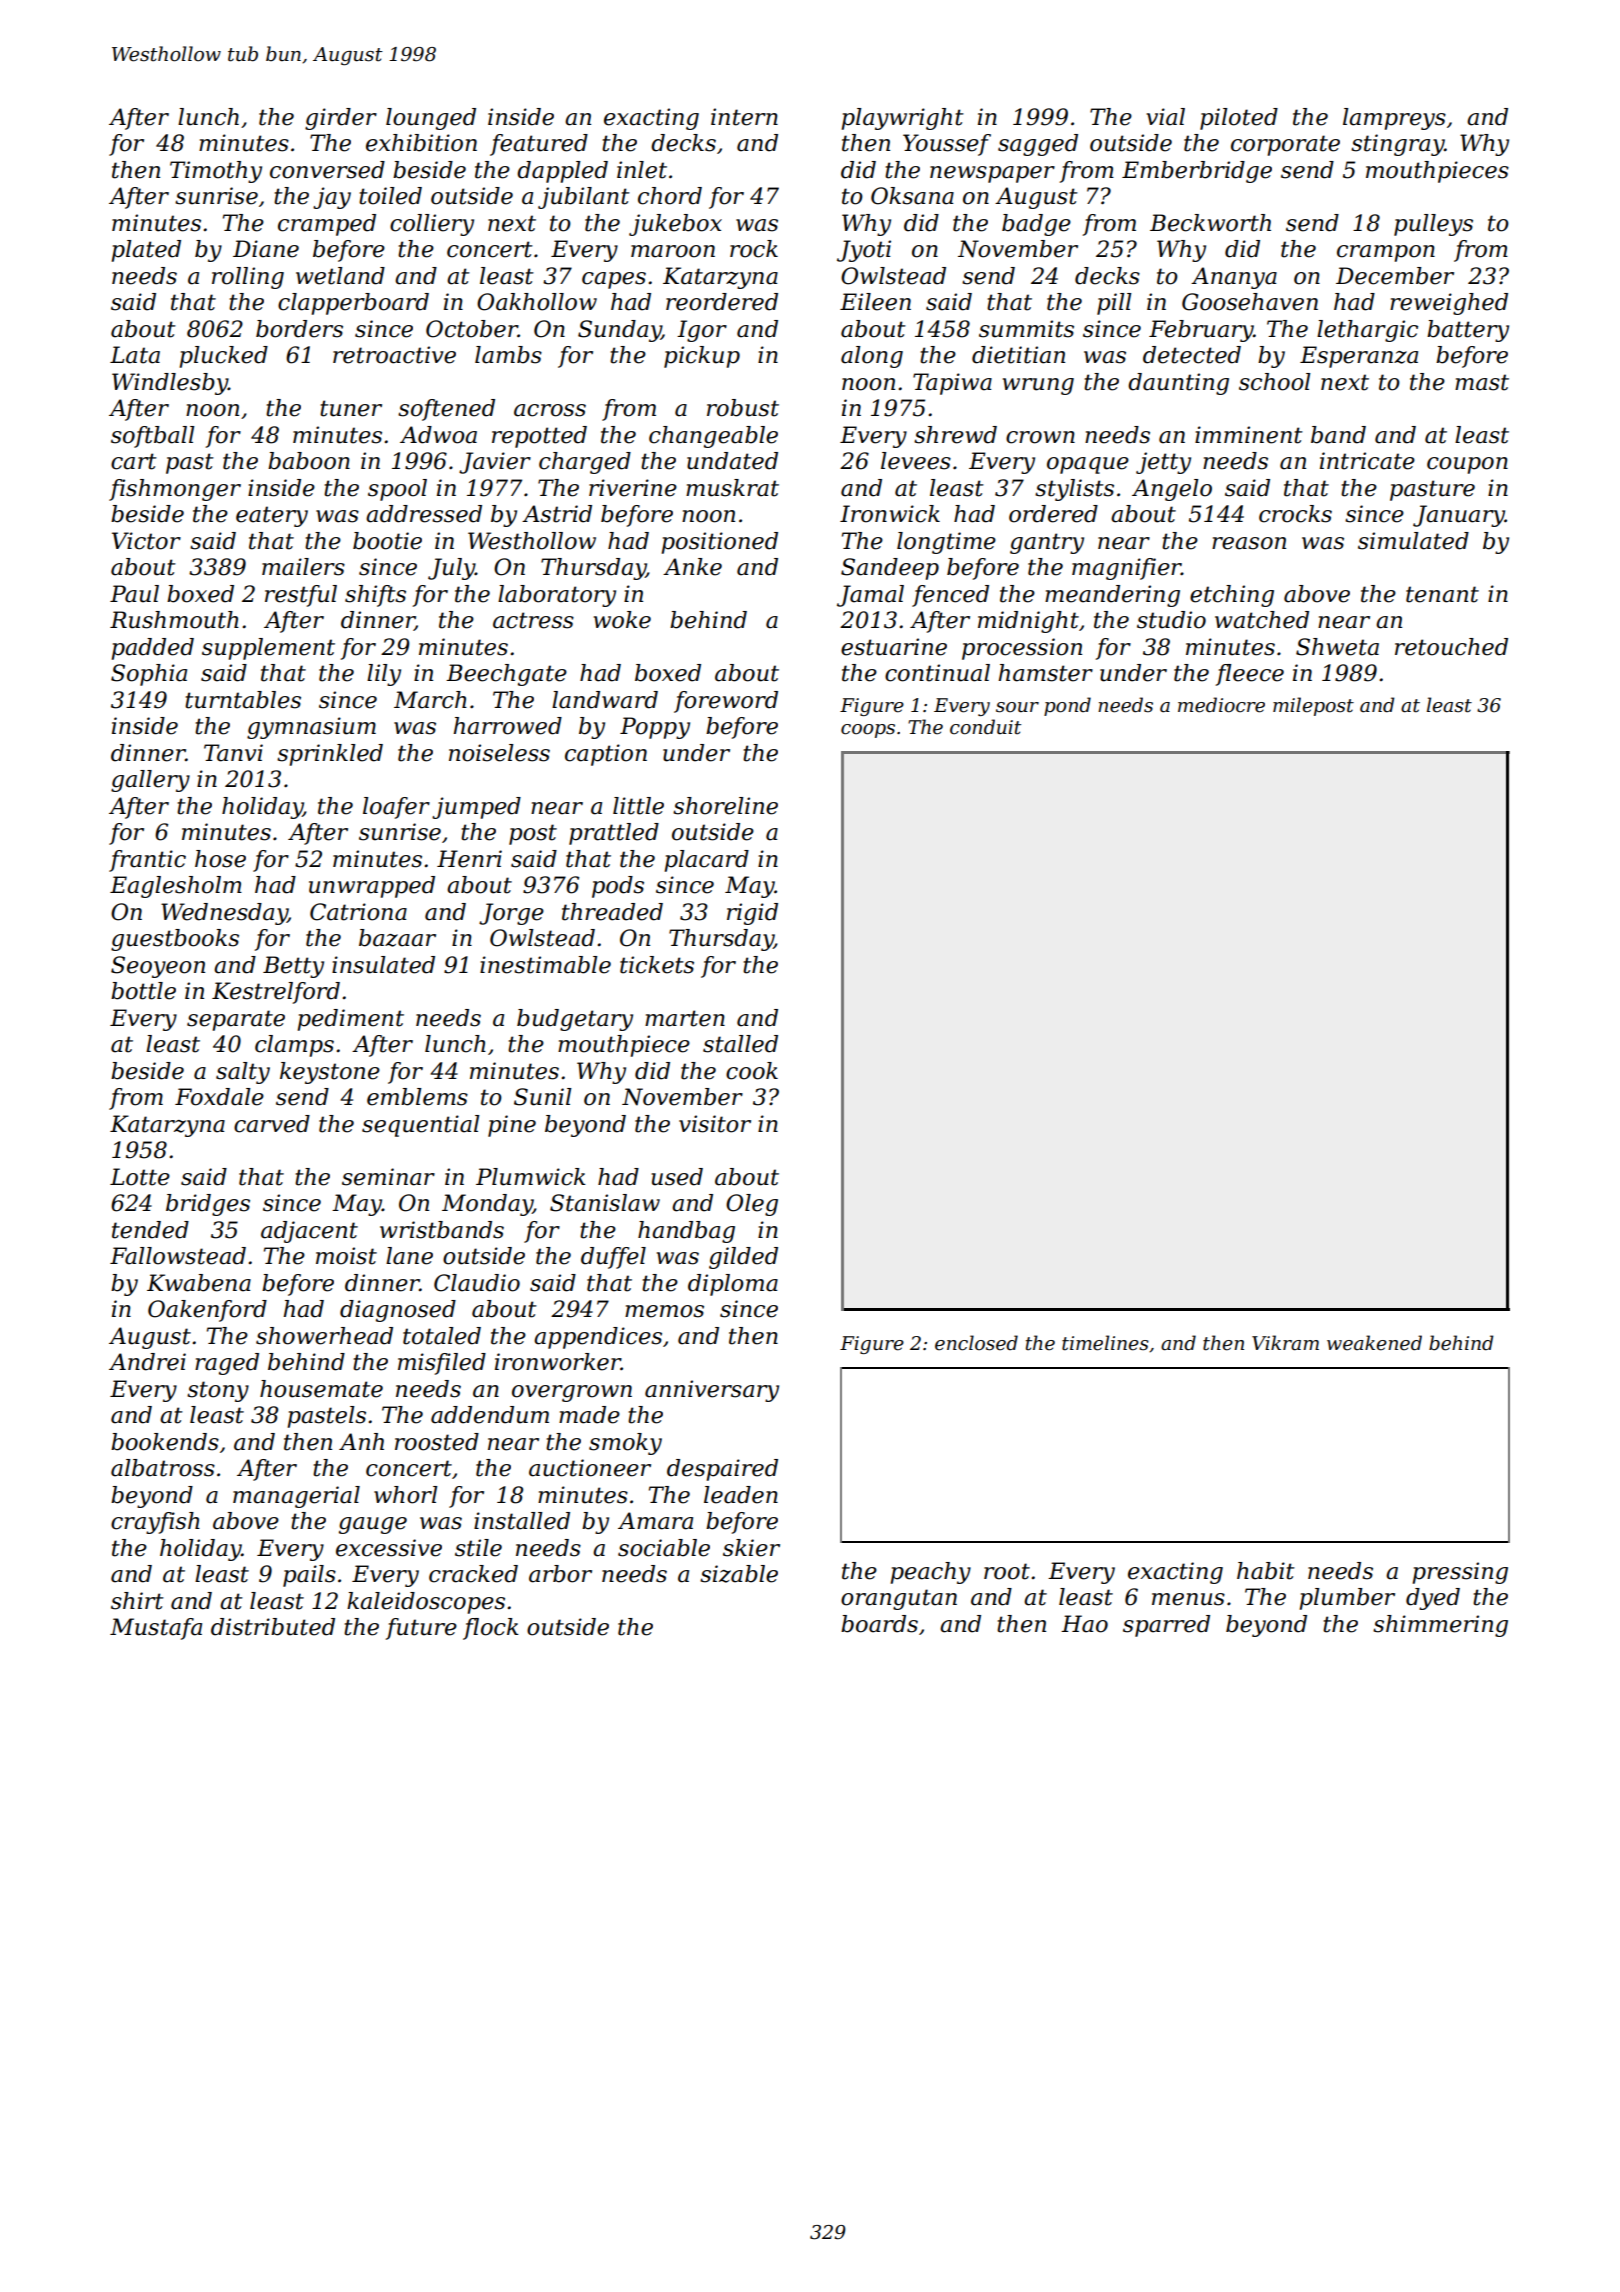 This page has width=1620, height=2292. Describe the element at coordinates (872, 357) in the page. I see `along` at that location.
